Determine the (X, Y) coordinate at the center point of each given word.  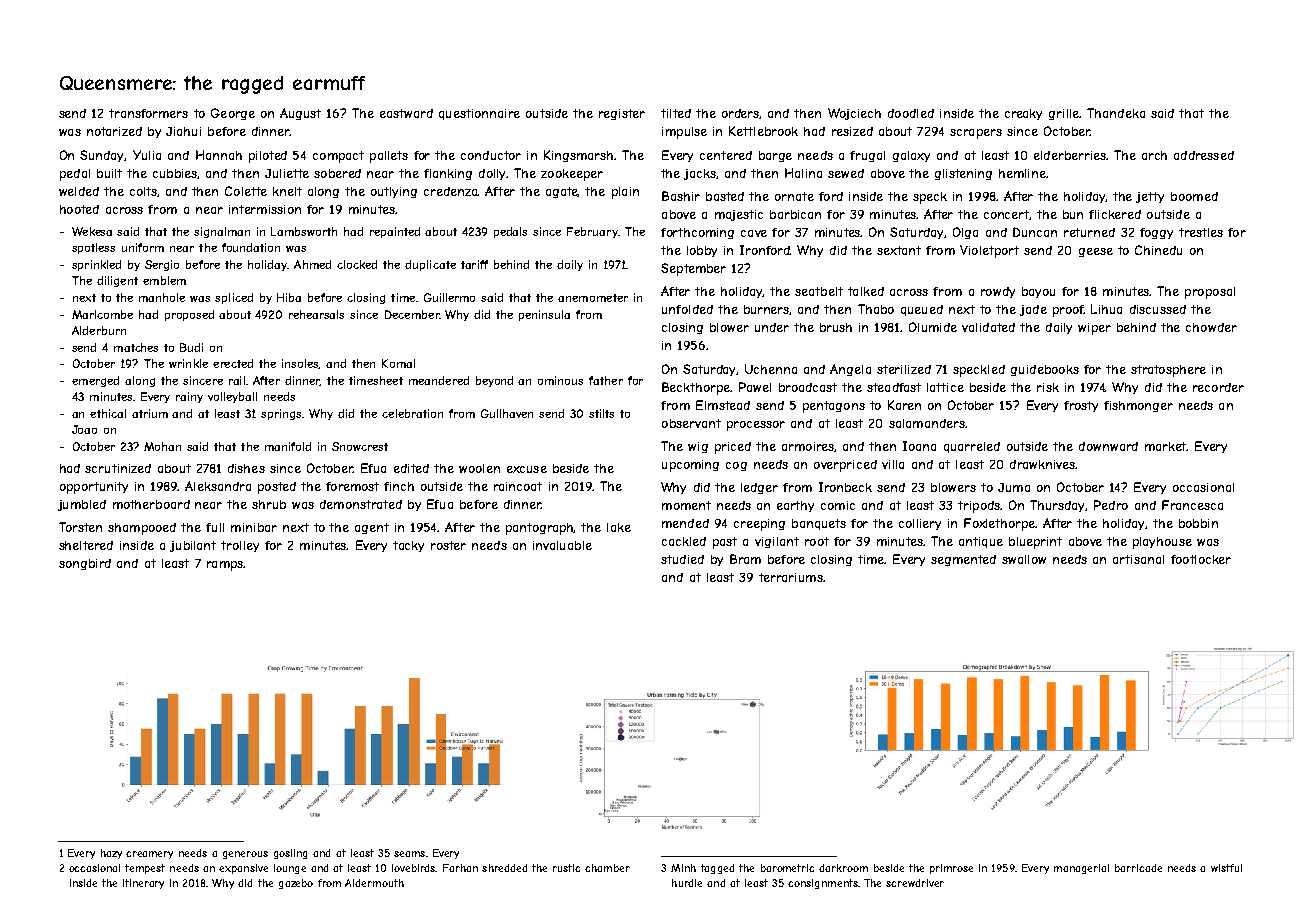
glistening (963, 174)
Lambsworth (304, 231)
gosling (290, 854)
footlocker (1201, 559)
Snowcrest (360, 446)
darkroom (843, 868)
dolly (493, 174)
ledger (759, 488)
